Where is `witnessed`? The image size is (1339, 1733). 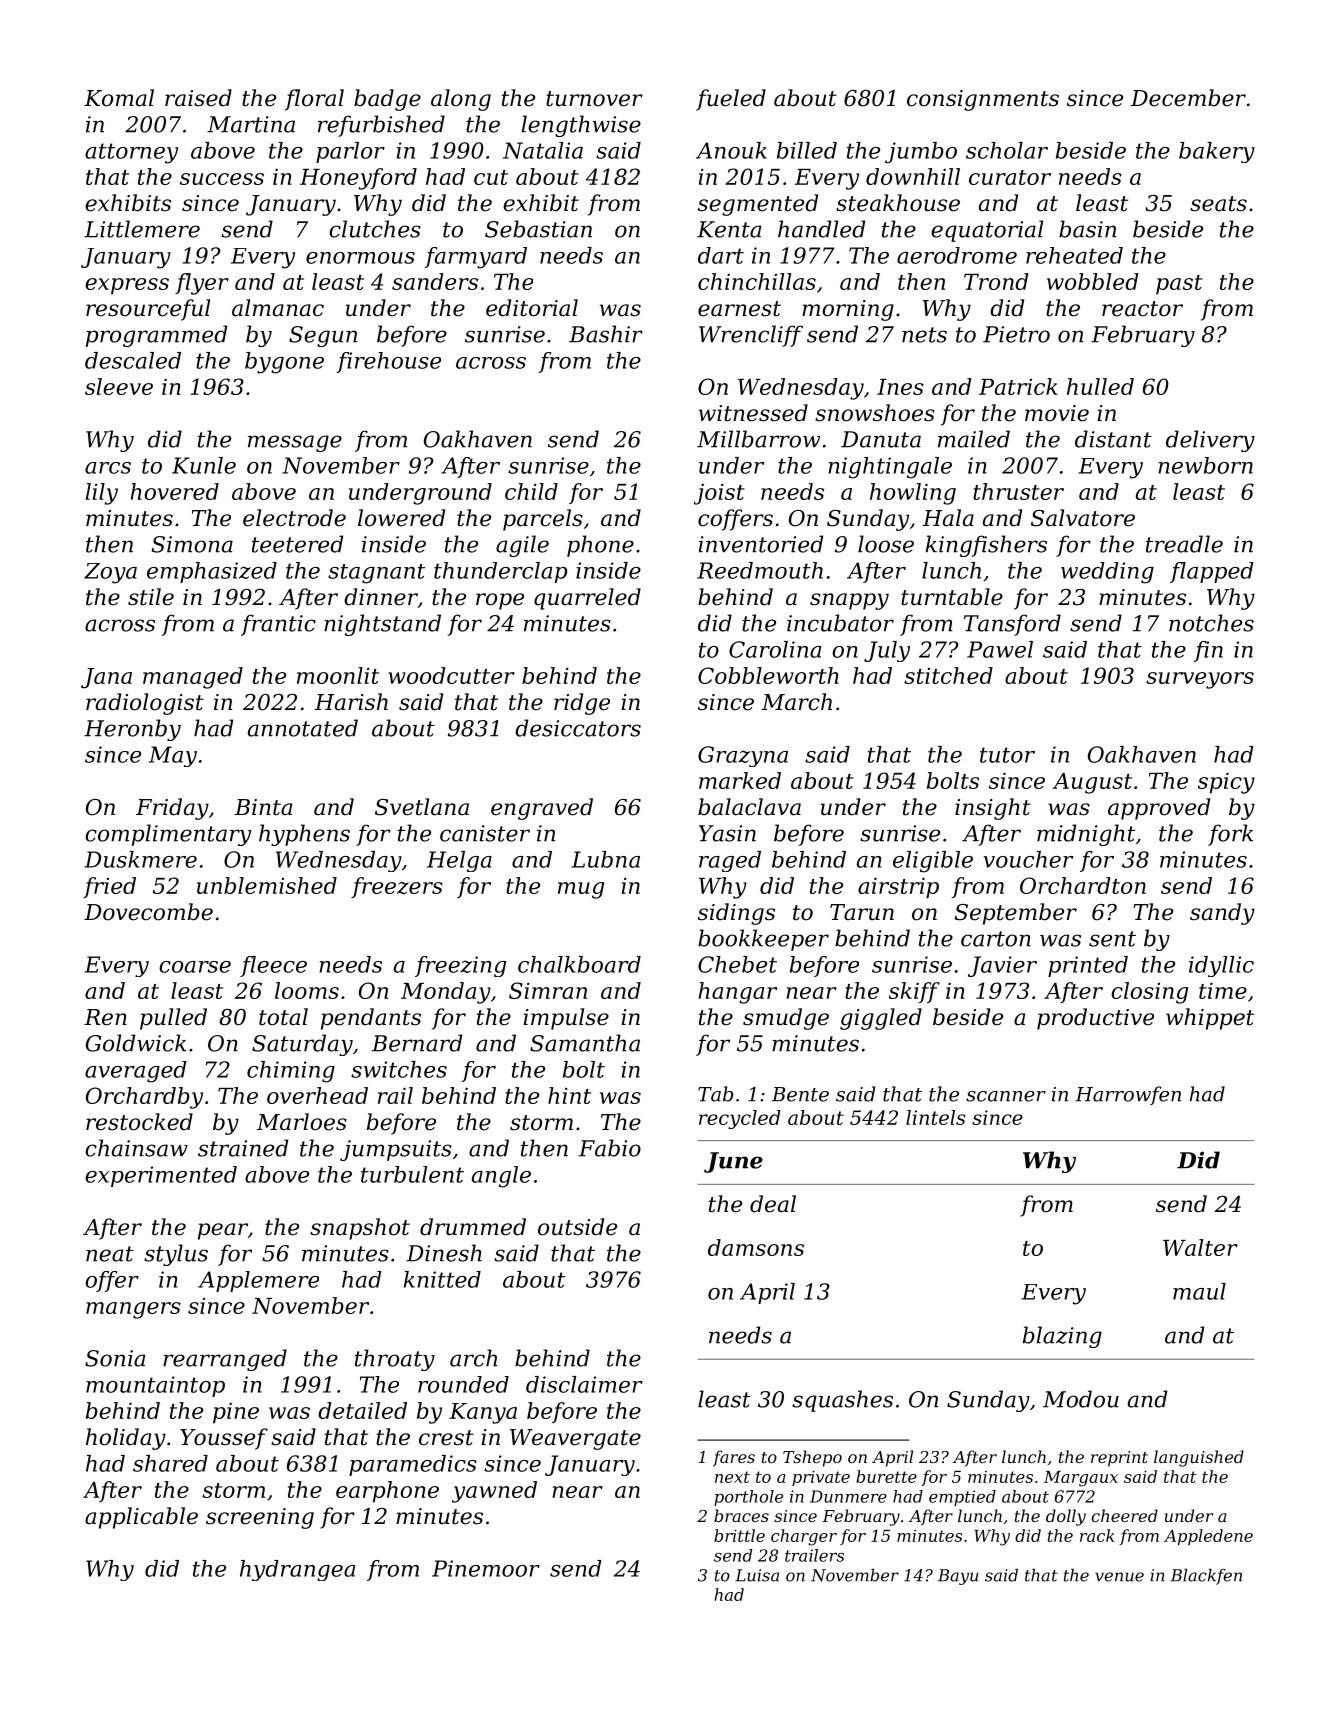
witnessed is located at coordinates (753, 413).
